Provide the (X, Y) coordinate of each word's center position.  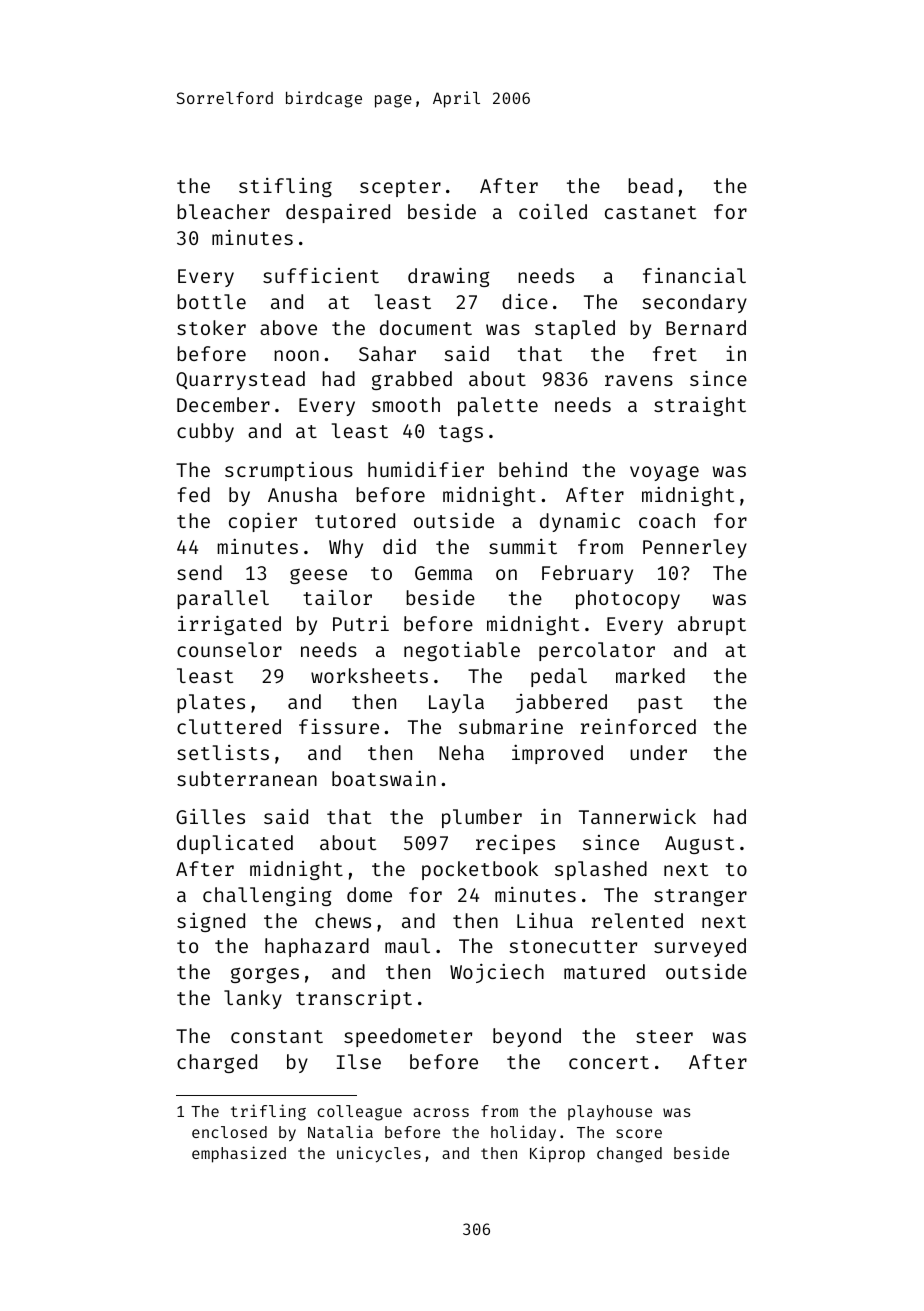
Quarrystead (240, 380)
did (399, 546)
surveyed (700, 947)
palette (498, 406)
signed (211, 922)
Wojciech (497, 973)
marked (650, 675)
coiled (553, 211)
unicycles (379, 1154)
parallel (223, 599)
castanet (650, 212)
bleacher (223, 211)
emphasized (239, 1154)
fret (675, 353)
